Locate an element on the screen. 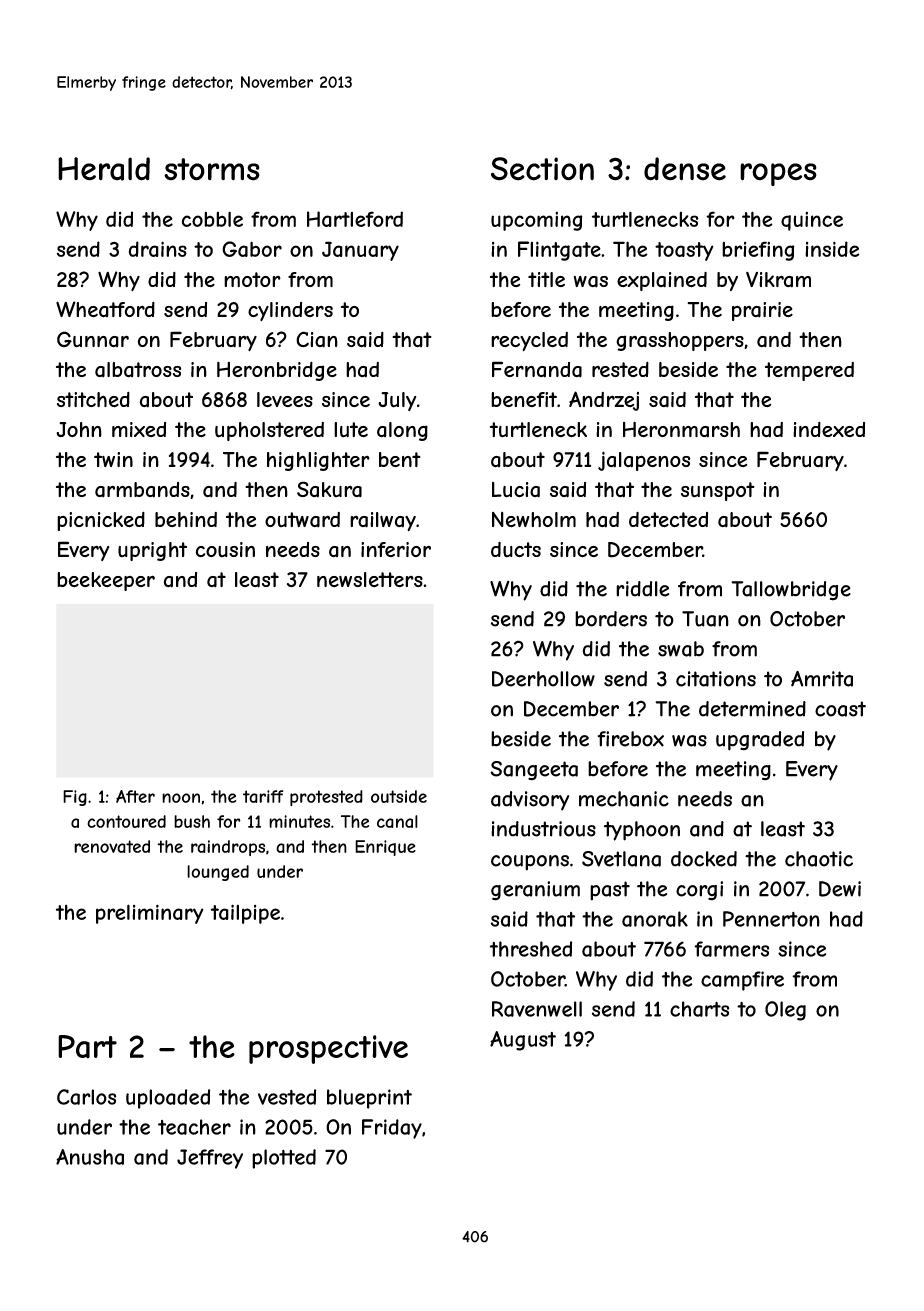 Image resolution: width=924 pixels, height=1311 pixels. Svetlana is located at coordinates (621, 859).
